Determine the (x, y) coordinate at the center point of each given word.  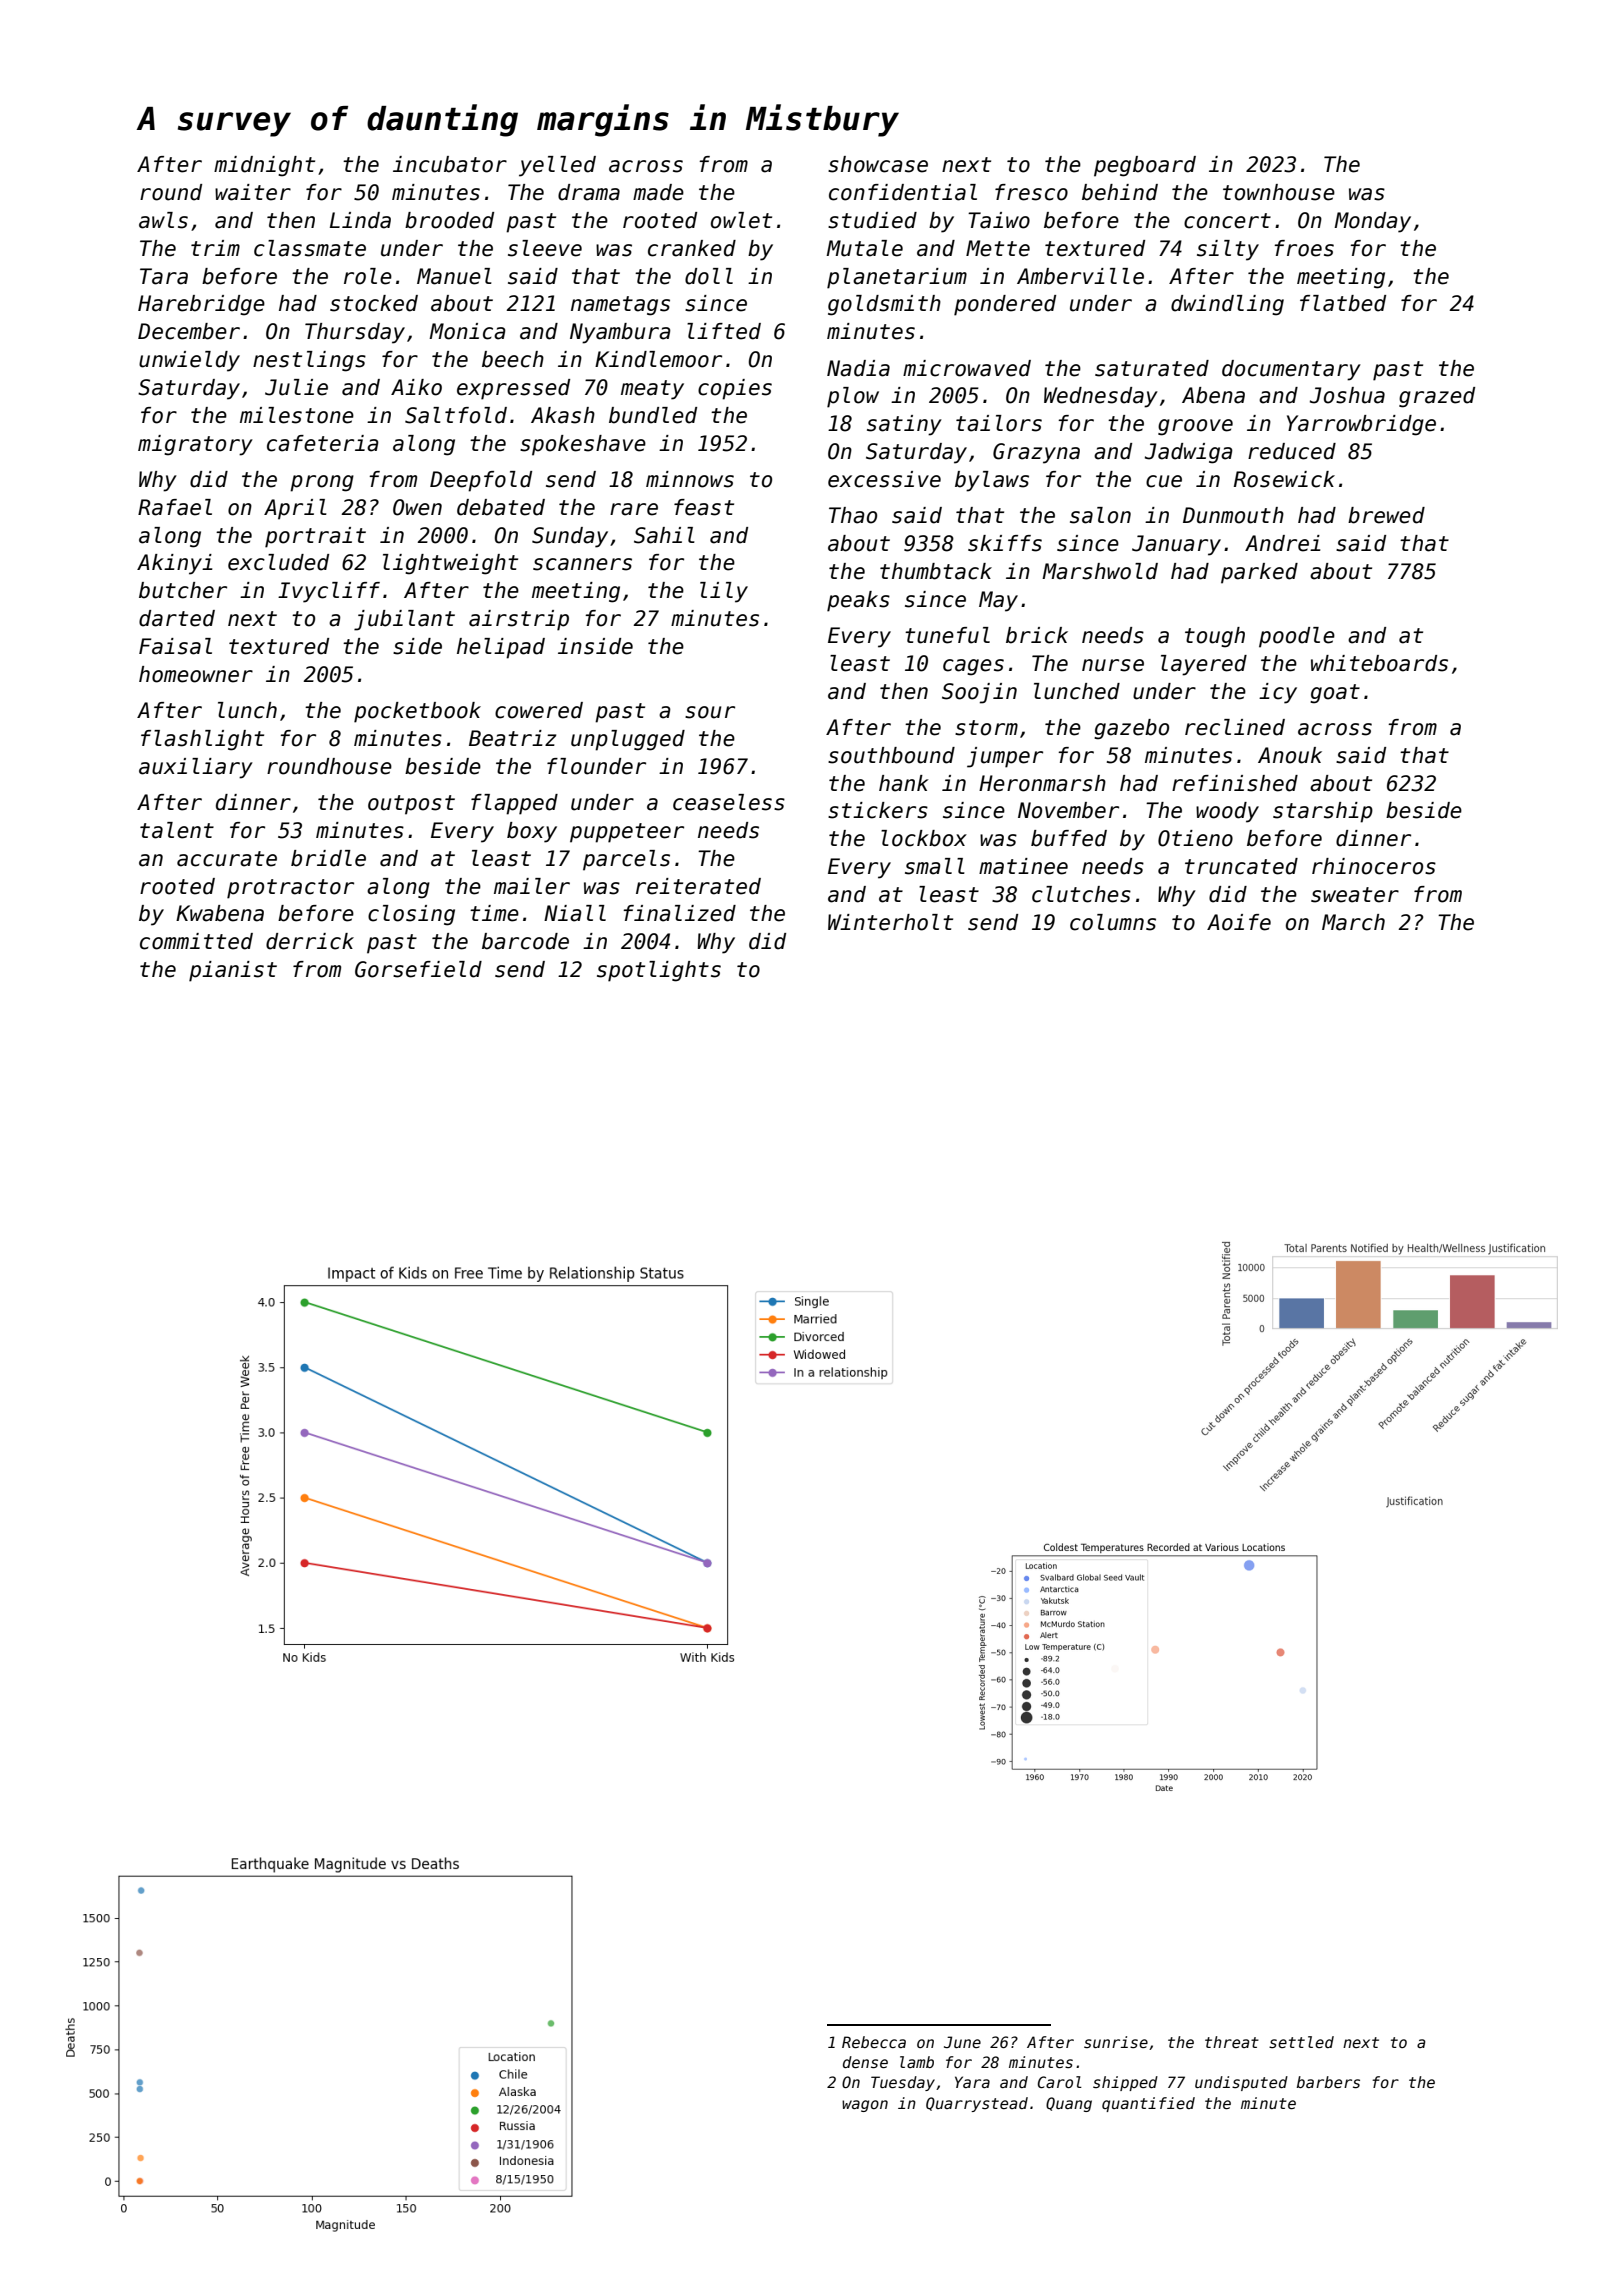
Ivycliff (329, 592)
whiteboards (1379, 663)
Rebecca (874, 2042)
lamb (917, 2062)
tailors (999, 423)
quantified (1148, 2104)
